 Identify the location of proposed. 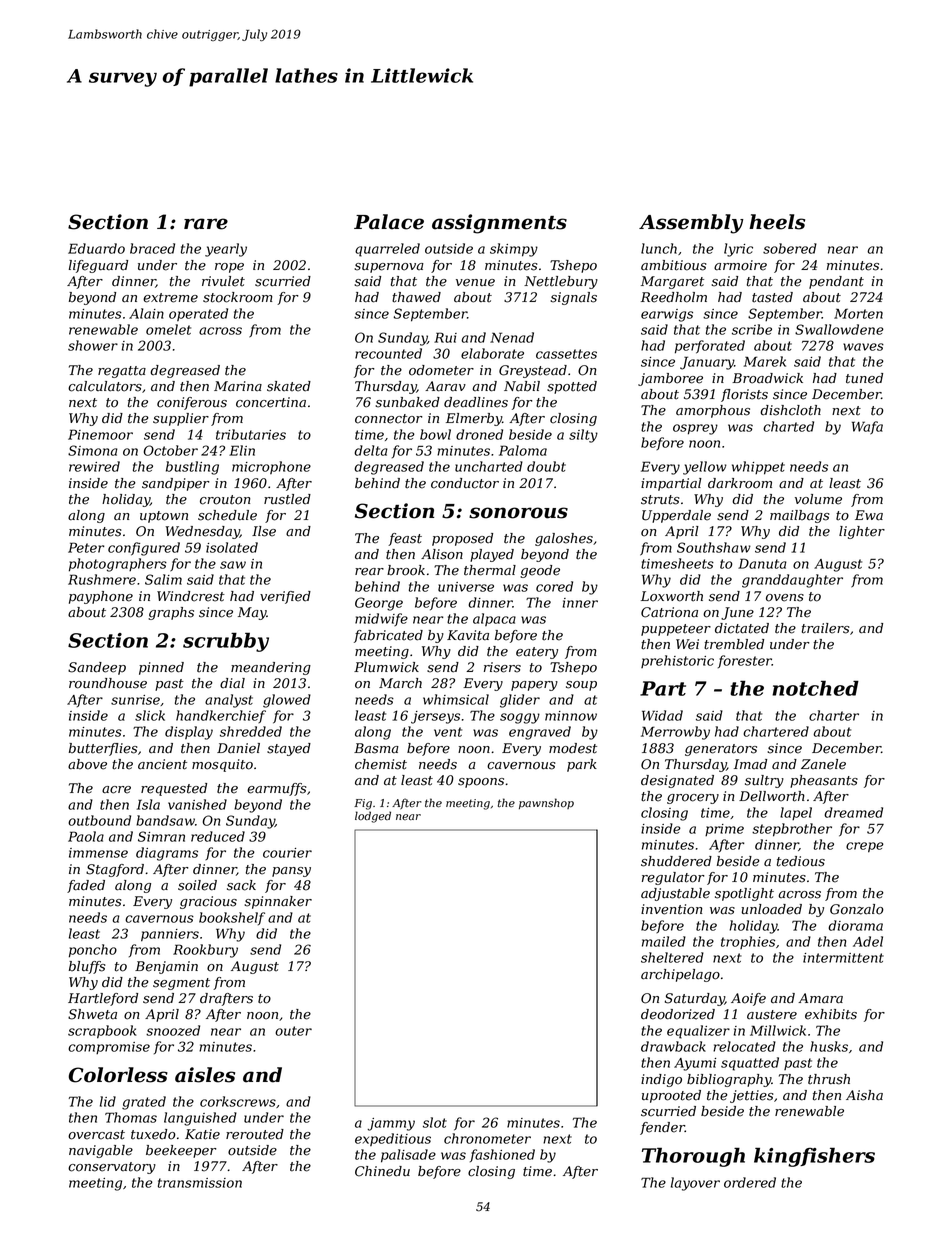
(462, 539).
